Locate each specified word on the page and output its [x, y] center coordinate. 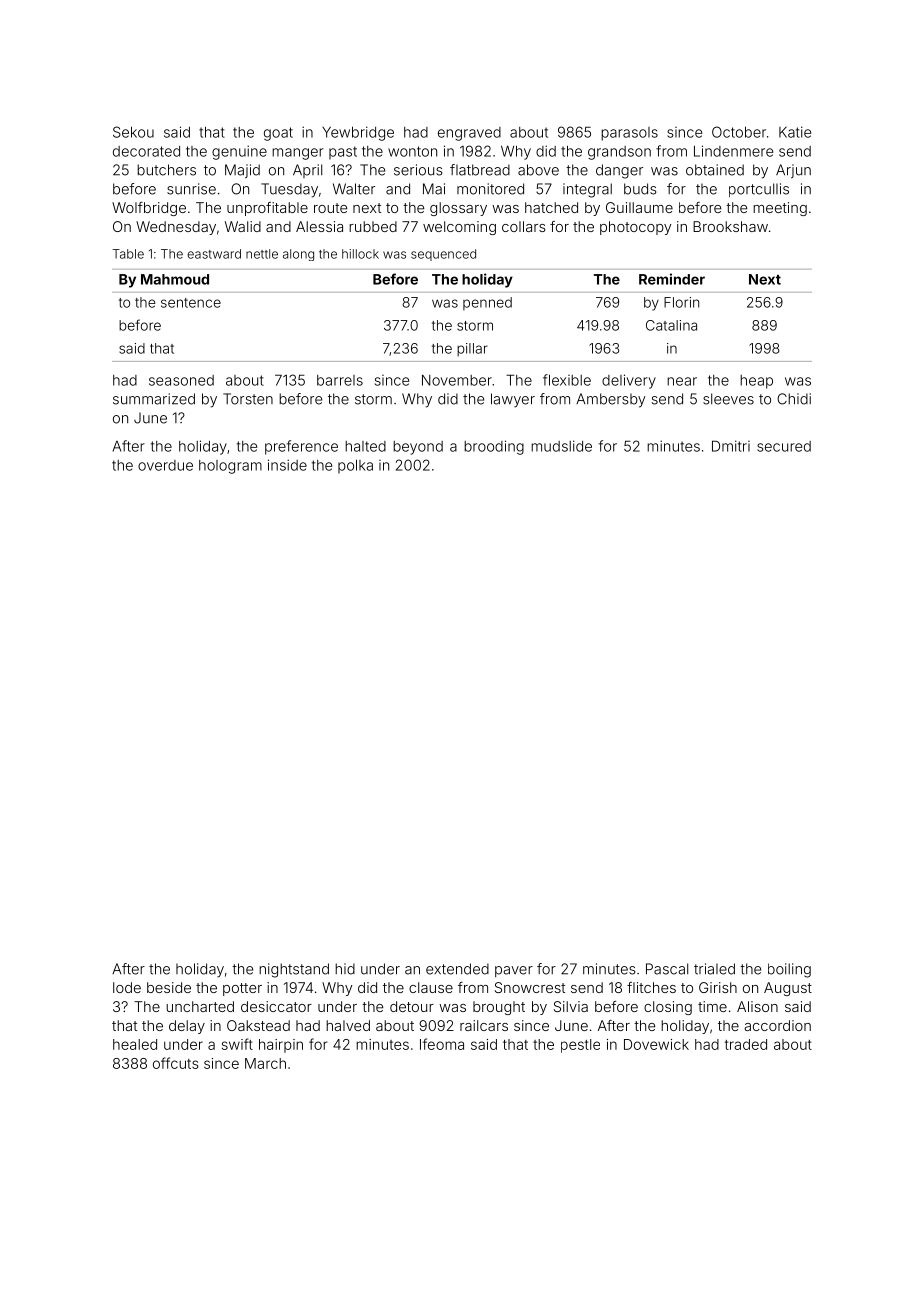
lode [127, 987]
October [739, 132]
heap [756, 382]
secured [784, 446]
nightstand [294, 970]
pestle [580, 1046]
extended [457, 969]
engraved [469, 134]
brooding [494, 447]
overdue [165, 465]
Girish [718, 987]
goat [278, 134]
